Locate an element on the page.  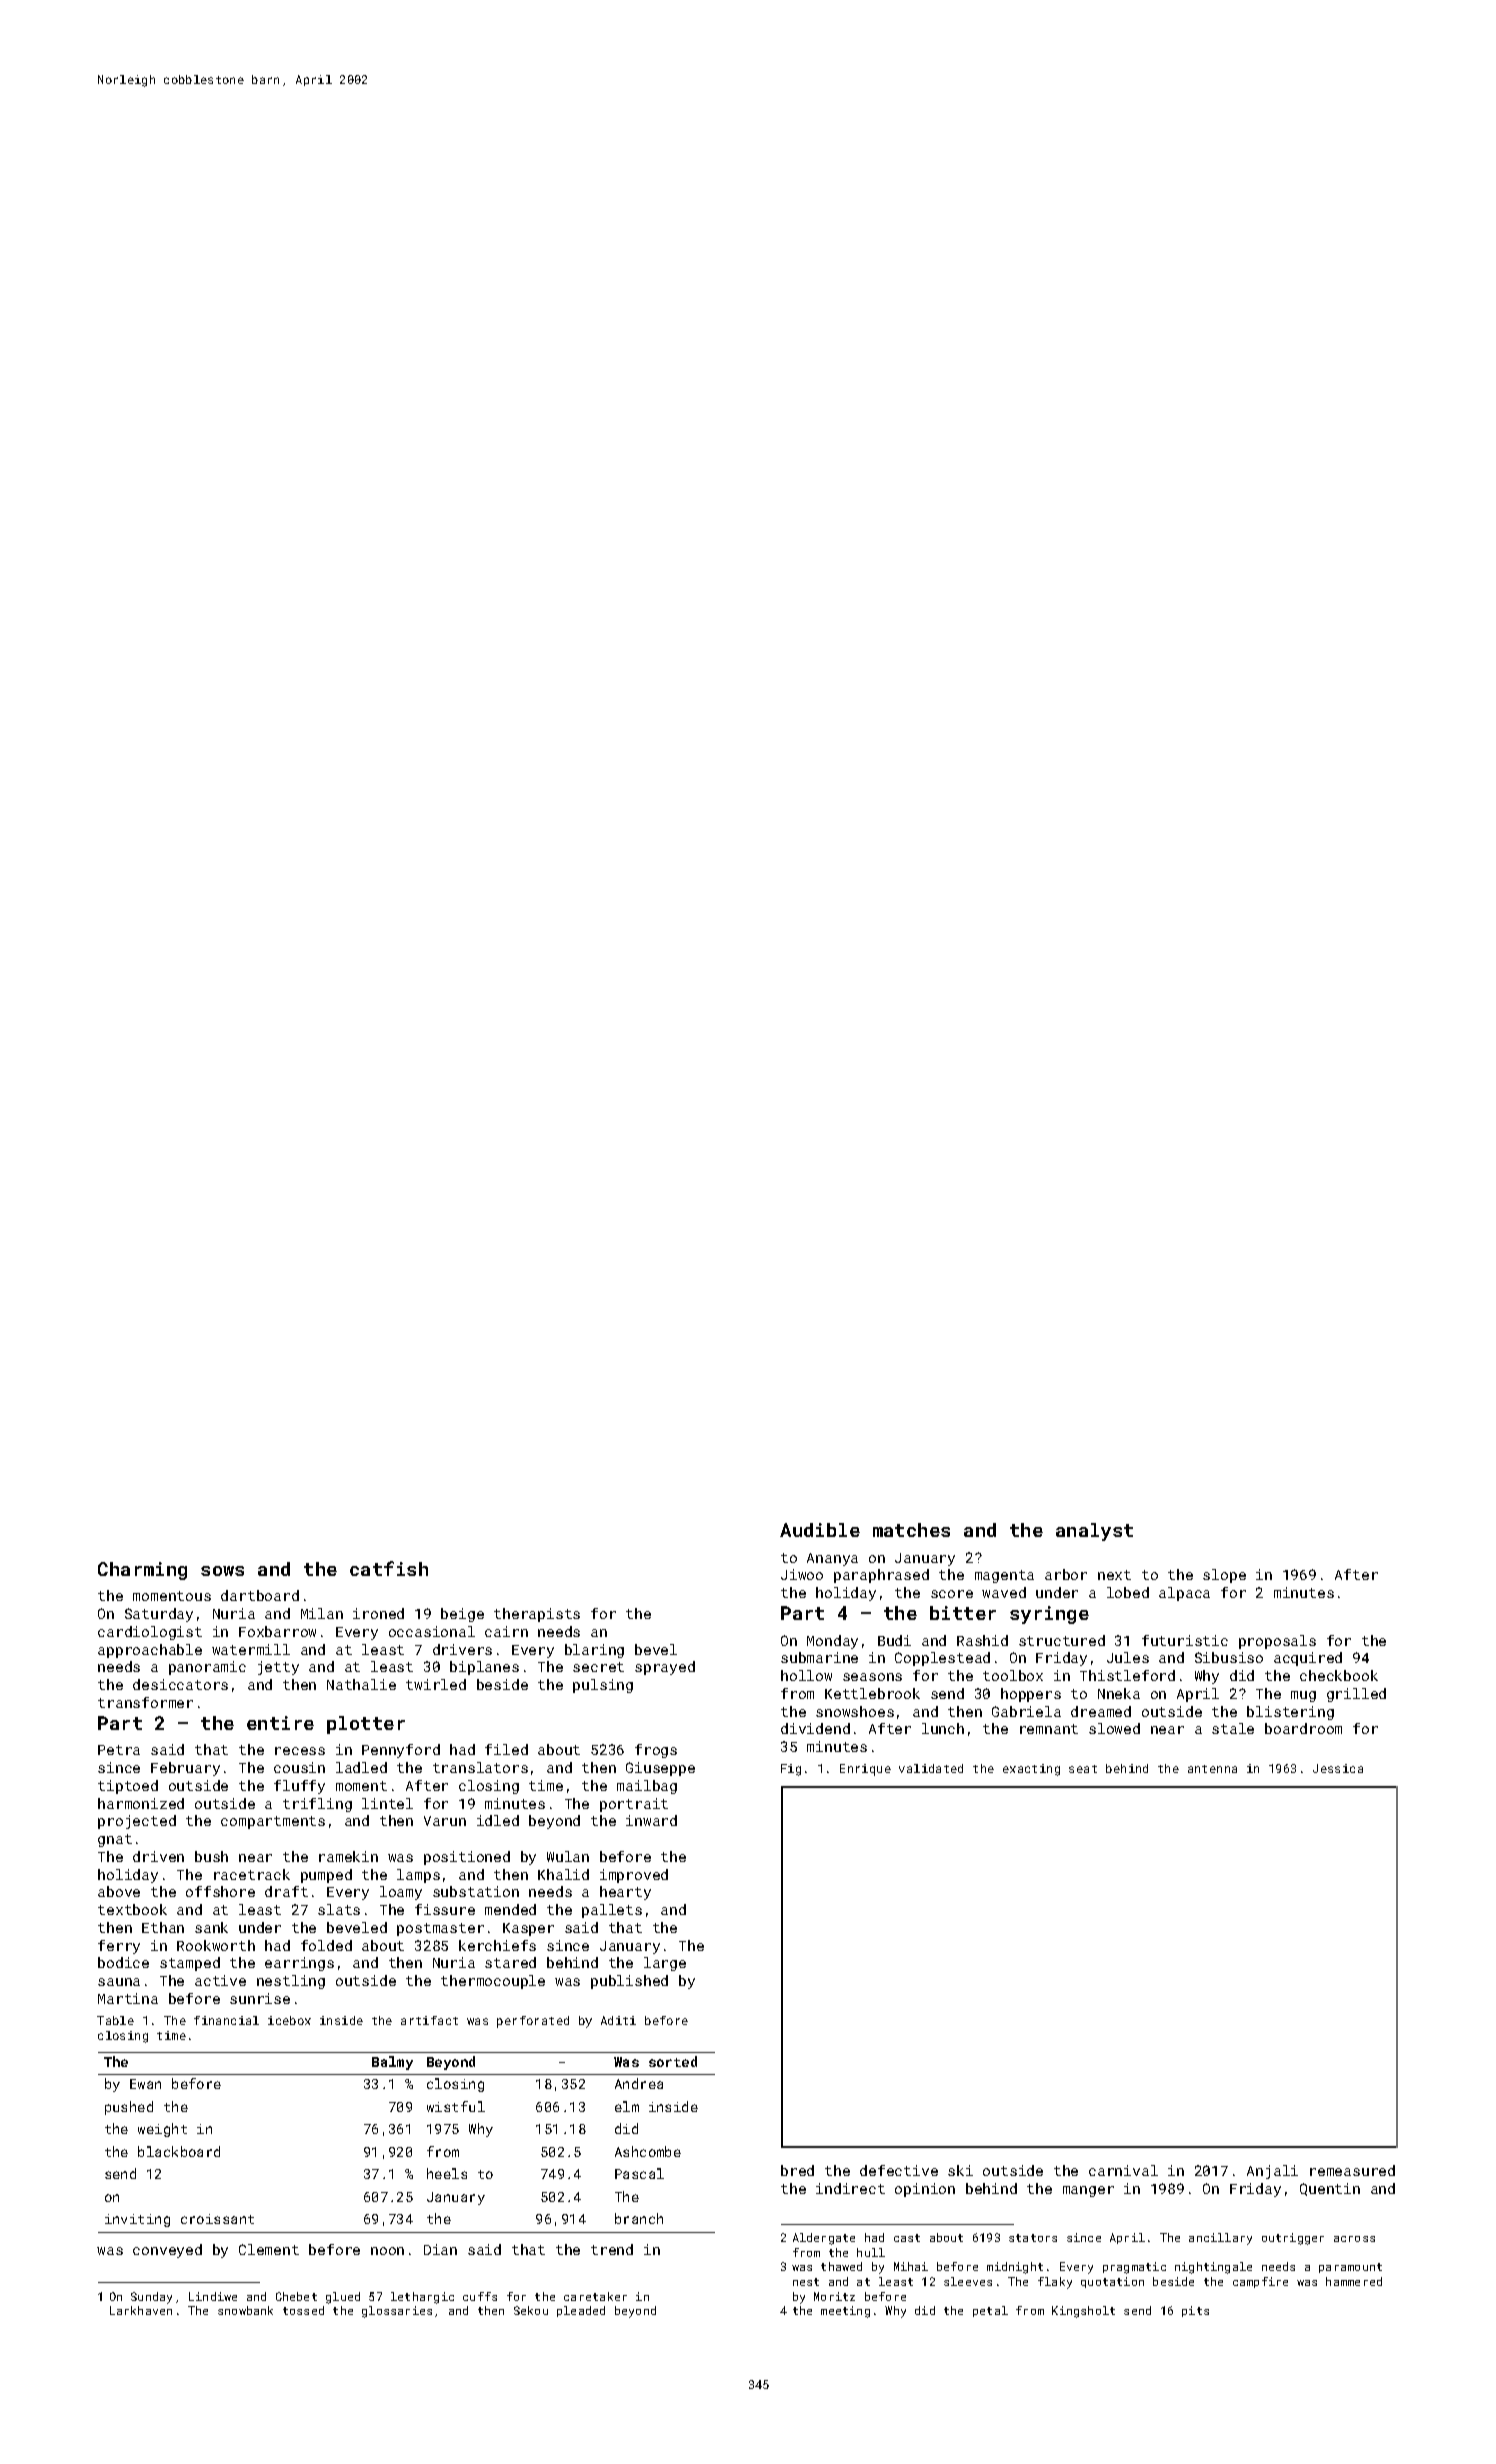
Anjali is located at coordinates (1272, 2172).
